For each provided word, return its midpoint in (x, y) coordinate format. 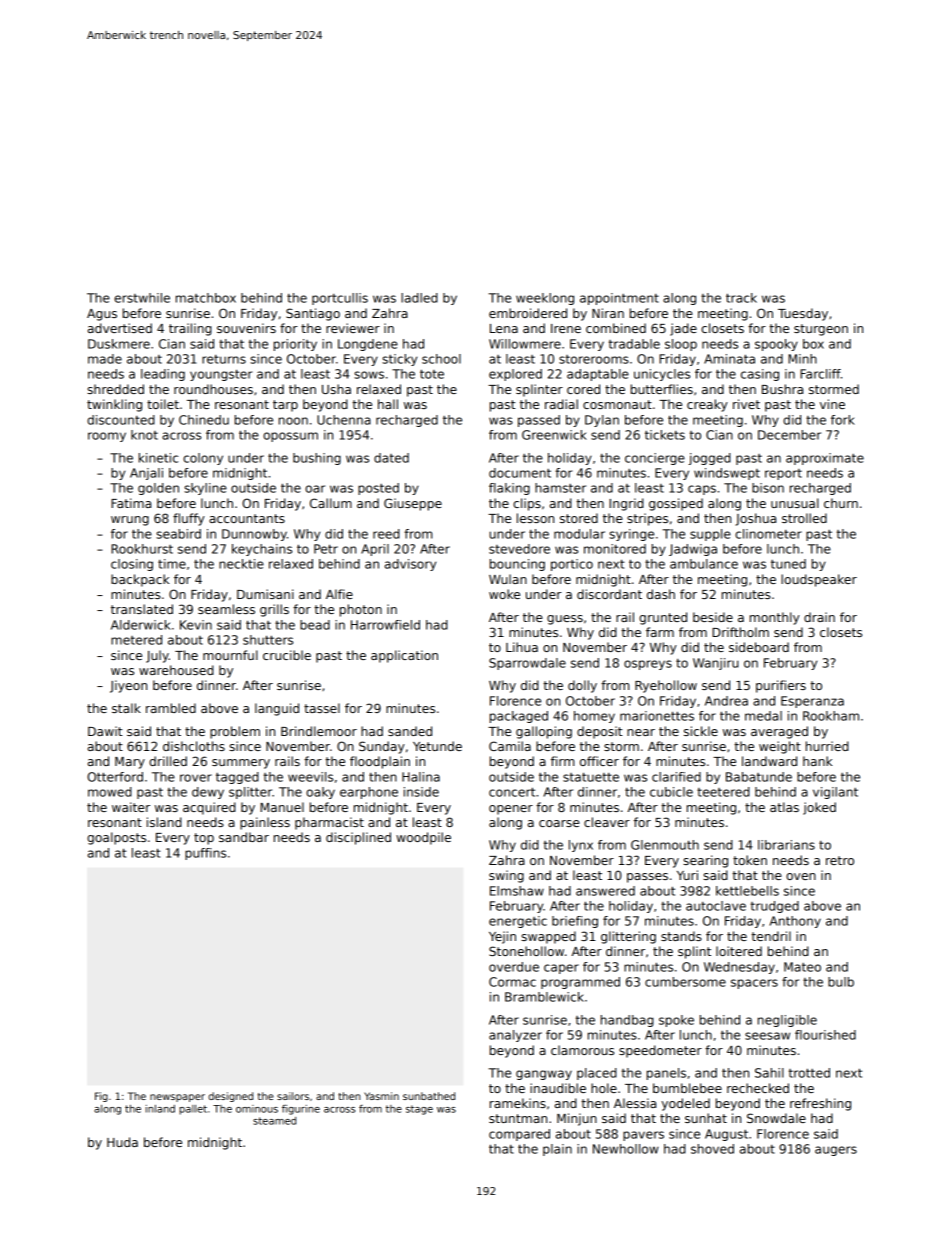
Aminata (729, 359)
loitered (739, 951)
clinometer (768, 534)
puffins (205, 854)
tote (432, 374)
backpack (140, 580)
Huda (122, 1142)
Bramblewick (544, 997)
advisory (410, 565)
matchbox (206, 298)
